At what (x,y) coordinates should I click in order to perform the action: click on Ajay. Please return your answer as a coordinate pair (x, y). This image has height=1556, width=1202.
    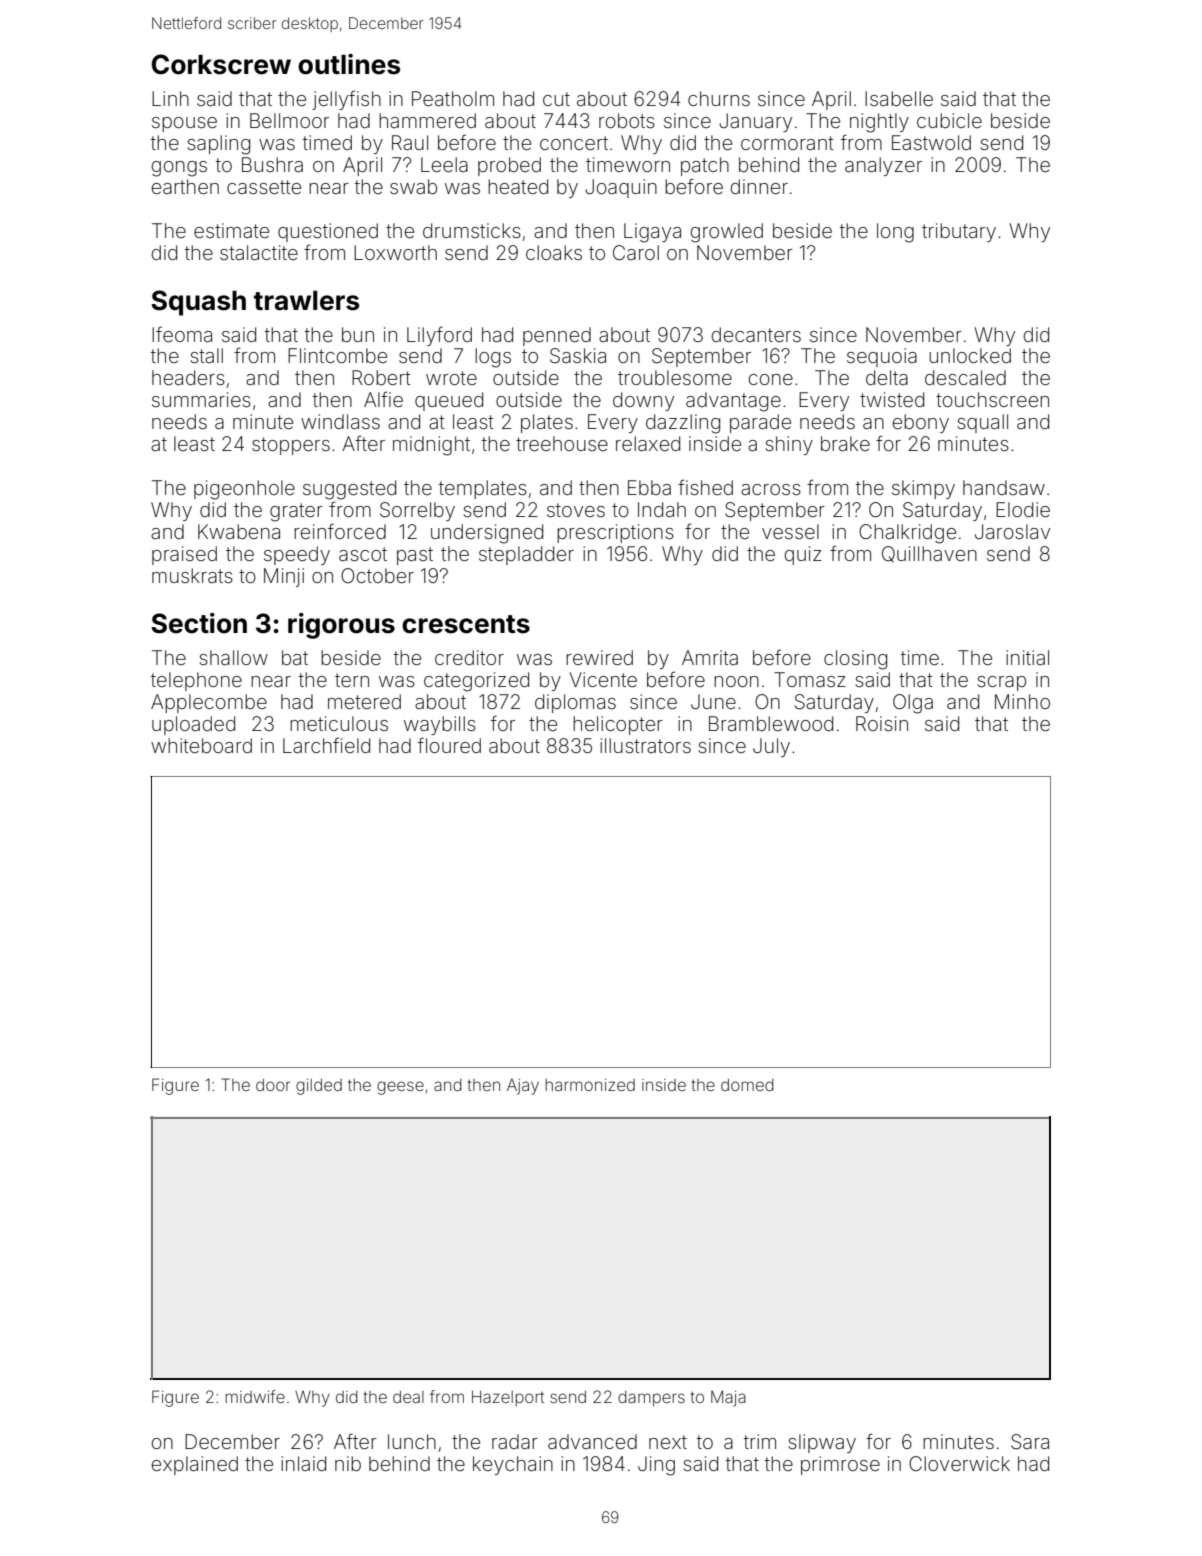
    Looking at the image, I should click on (523, 1087).
